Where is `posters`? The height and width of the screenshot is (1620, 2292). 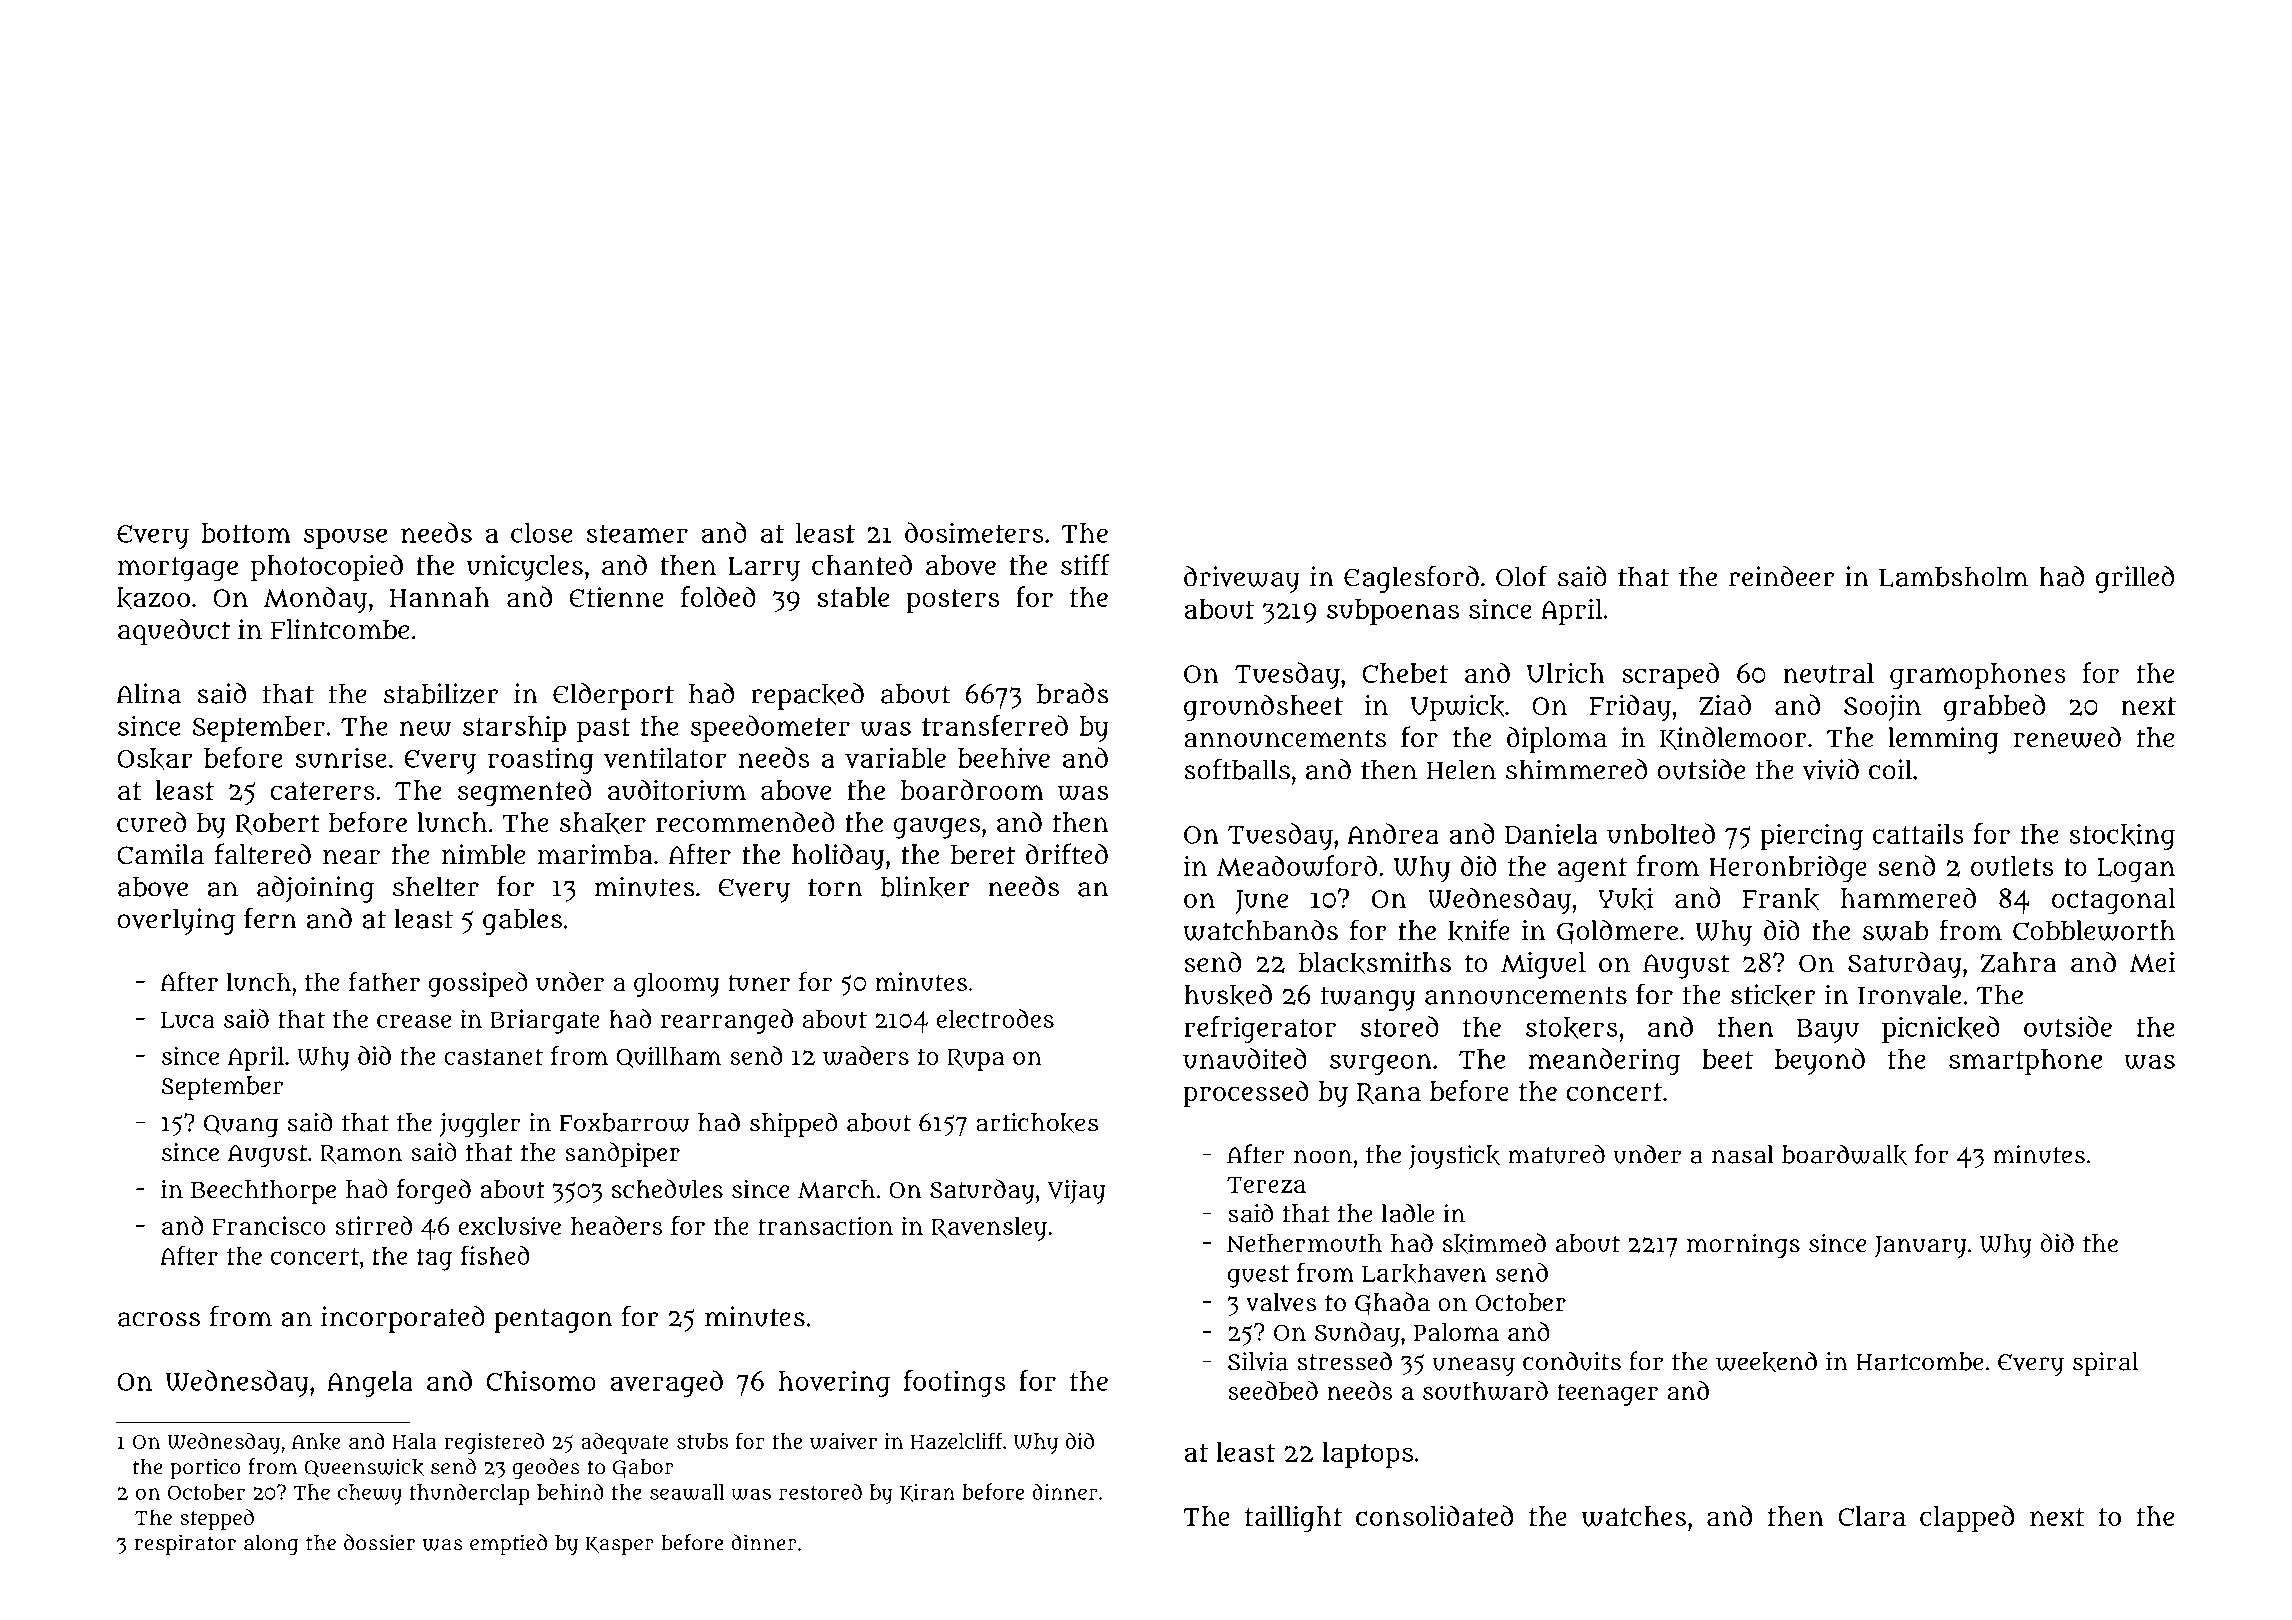 posters is located at coordinates (952, 601).
